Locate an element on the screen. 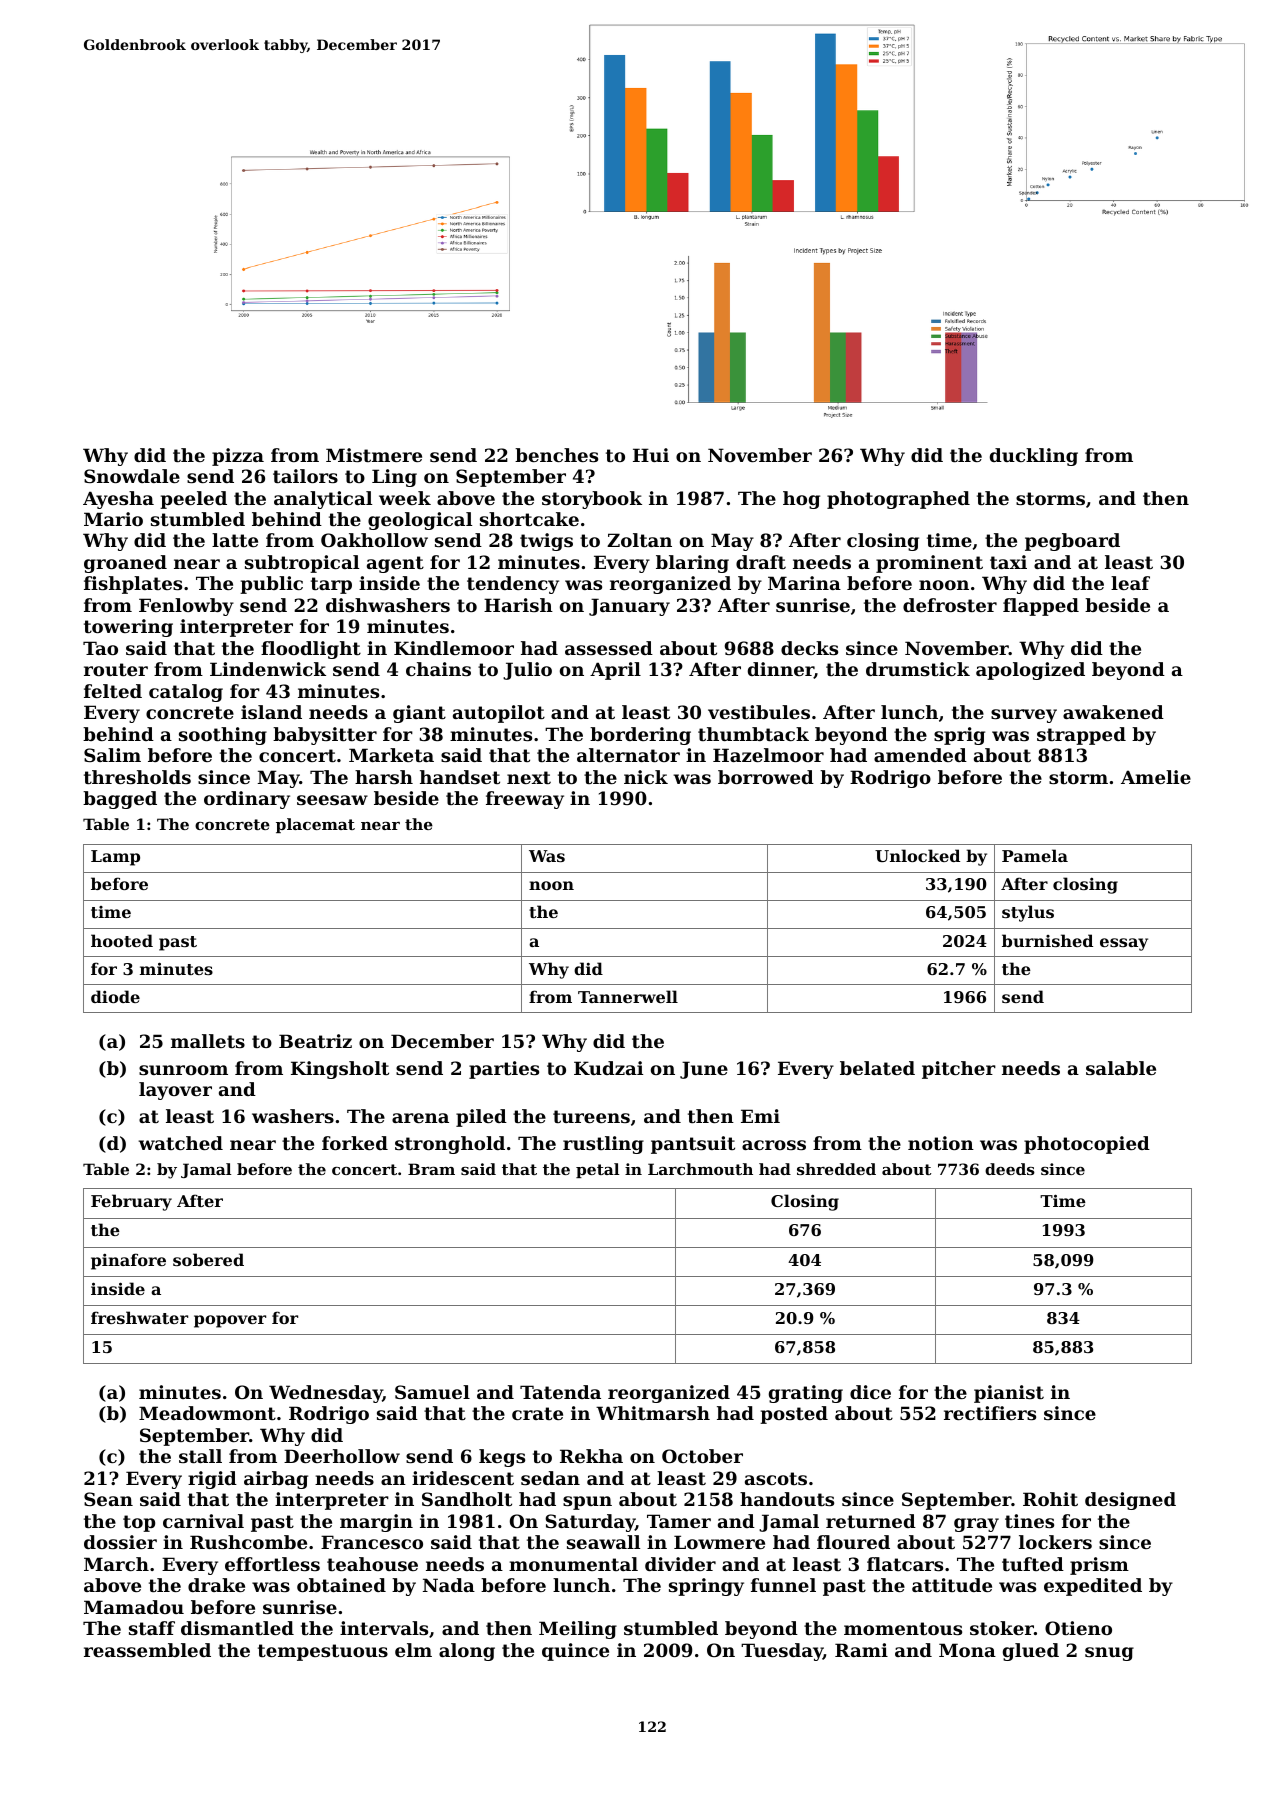 The width and height of the screenshot is (1275, 1803). forked is located at coordinates (355, 1143).
